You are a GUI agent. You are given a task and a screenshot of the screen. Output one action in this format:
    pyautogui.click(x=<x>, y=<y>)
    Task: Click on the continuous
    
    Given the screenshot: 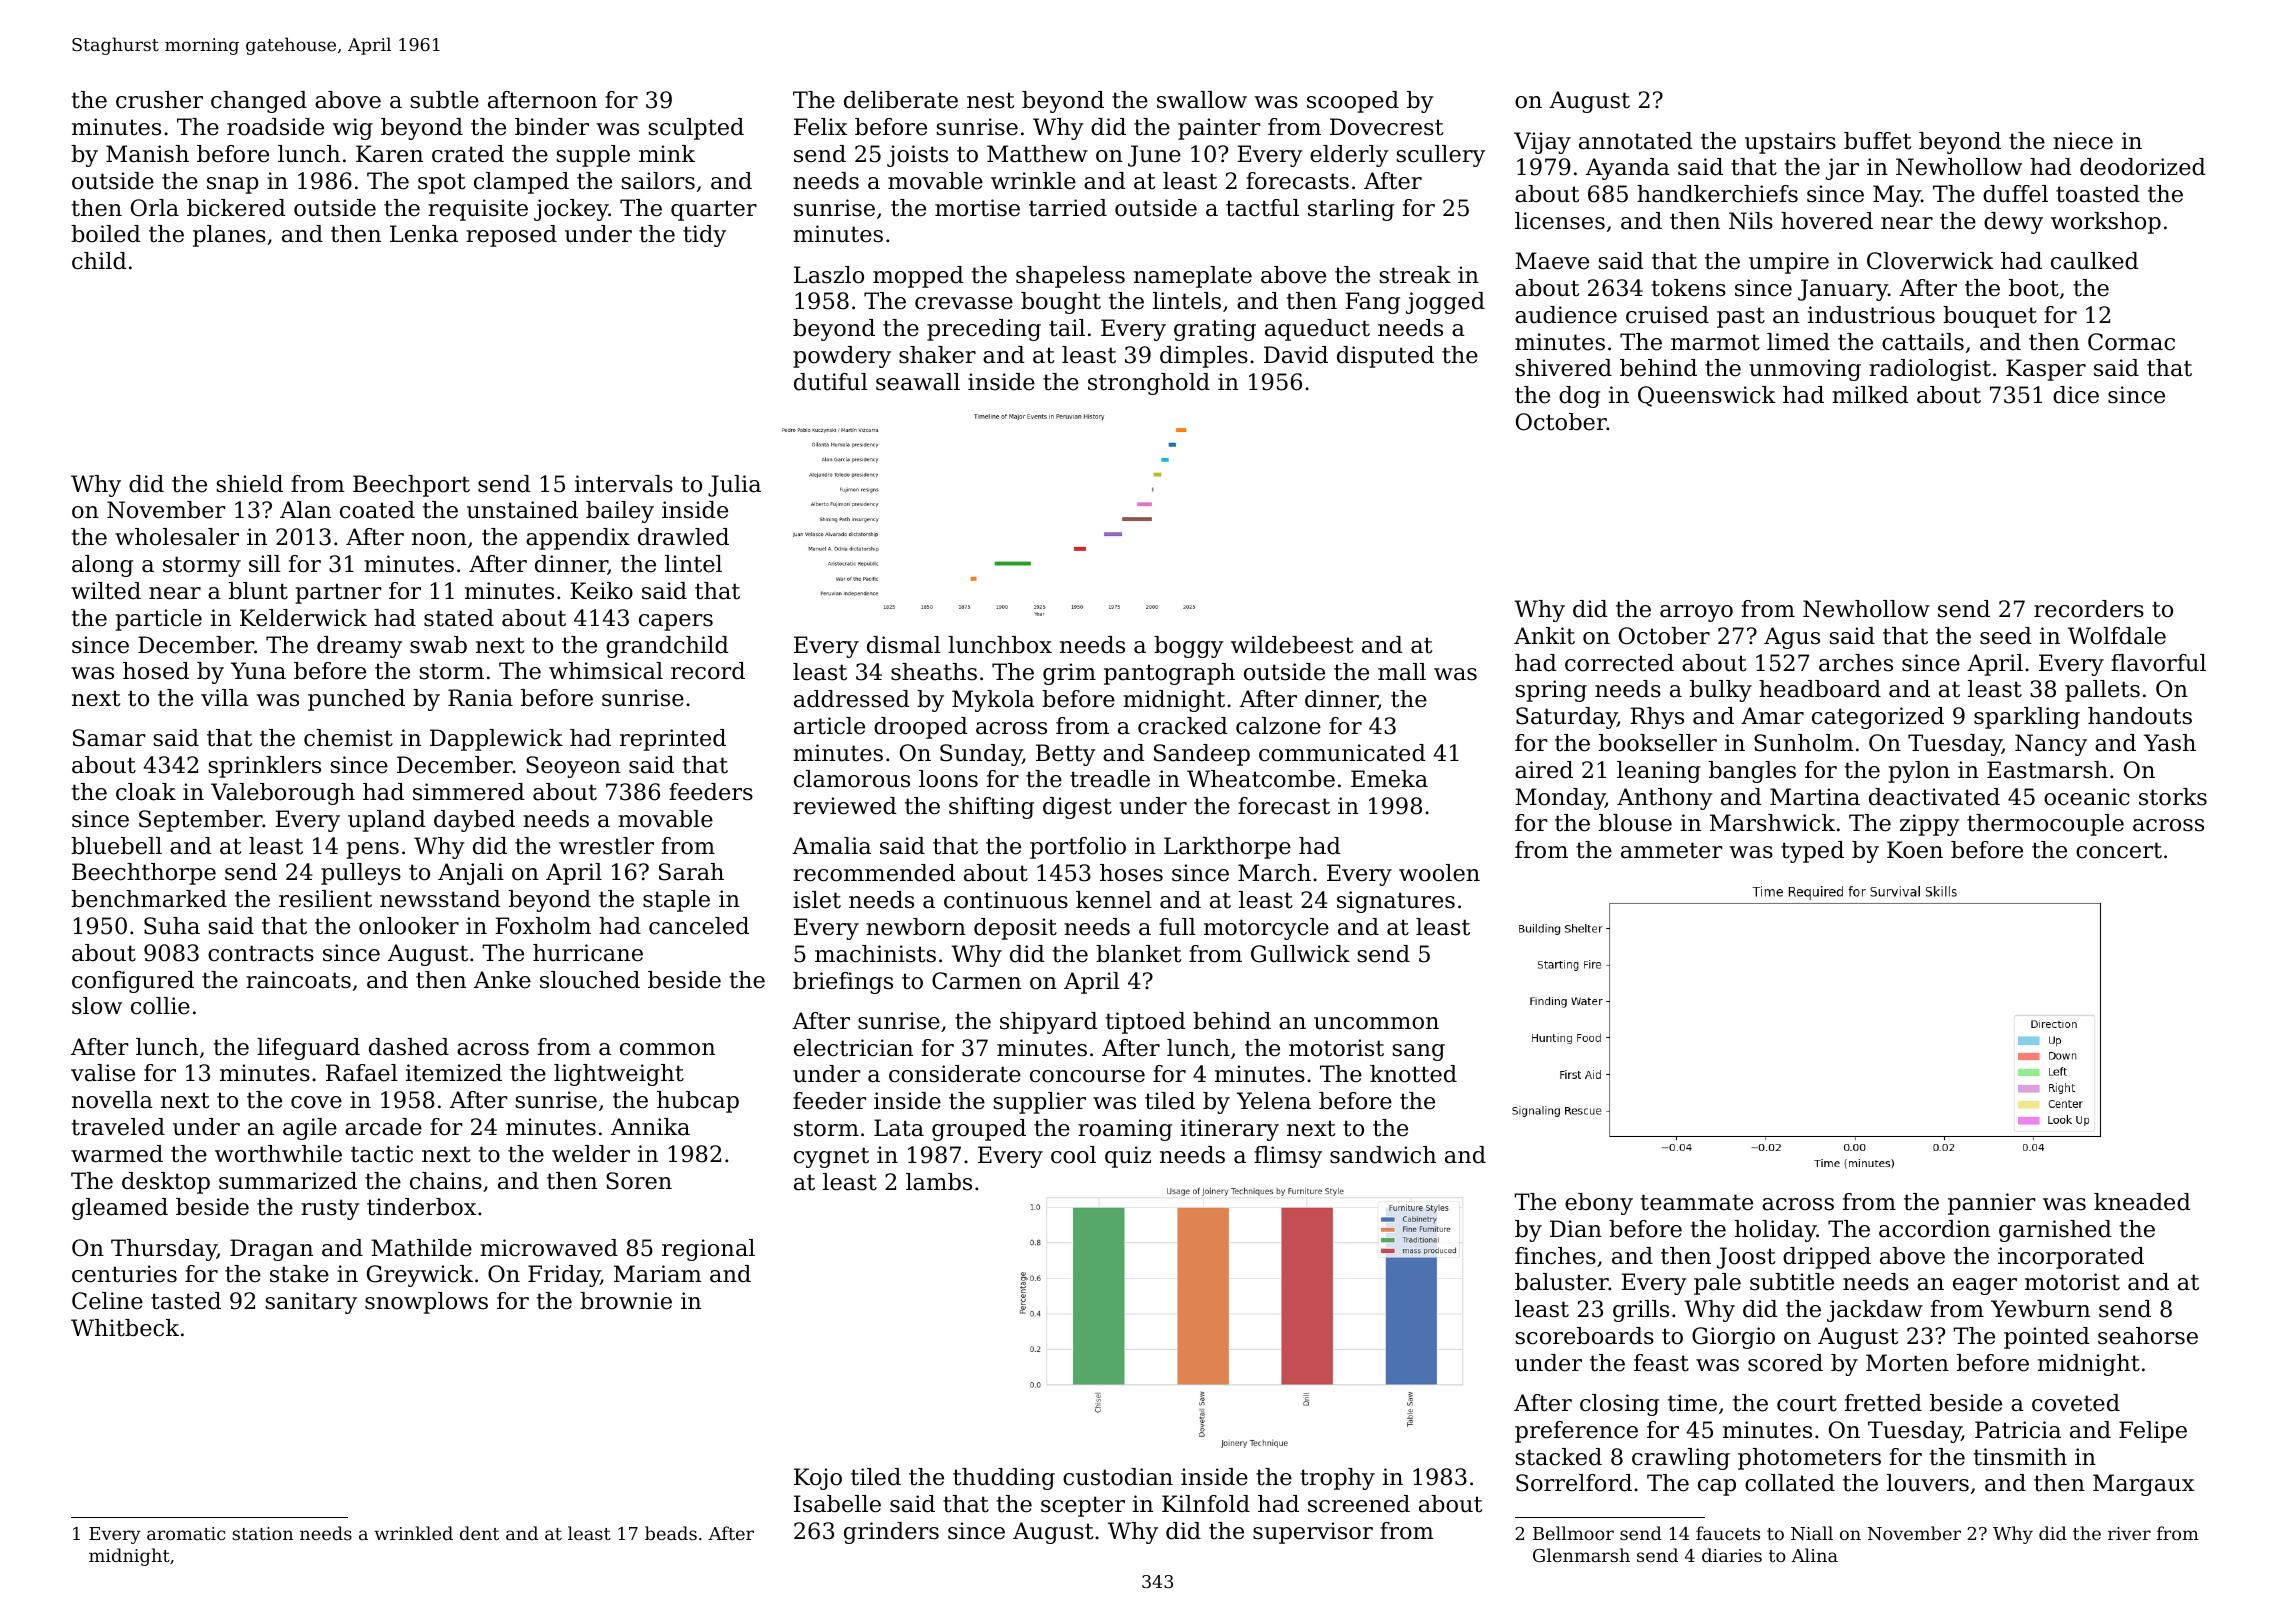 What is the action you would take?
    pyautogui.click(x=1006, y=900)
